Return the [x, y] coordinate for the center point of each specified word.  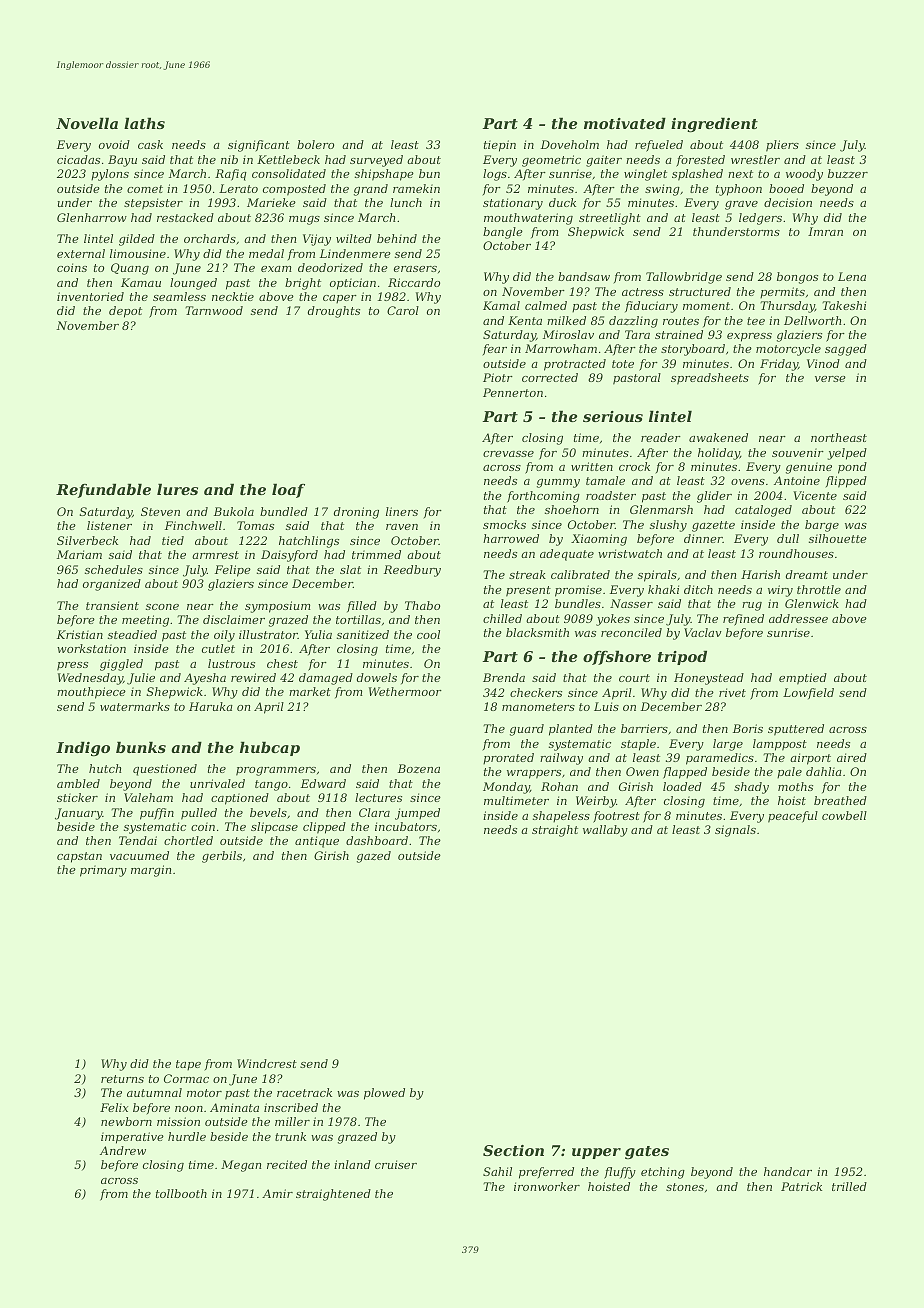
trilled [849, 1186]
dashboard [377, 840]
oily [224, 636]
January [78, 814]
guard [527, 730]
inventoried [90, 296]
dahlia [824, 771]
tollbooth [181, 1193]
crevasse [508, 454]
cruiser [396, 1164]
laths [144, 123]
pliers [782, 146]
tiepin [500, 146]
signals [735, 831]
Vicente [815, 495]
